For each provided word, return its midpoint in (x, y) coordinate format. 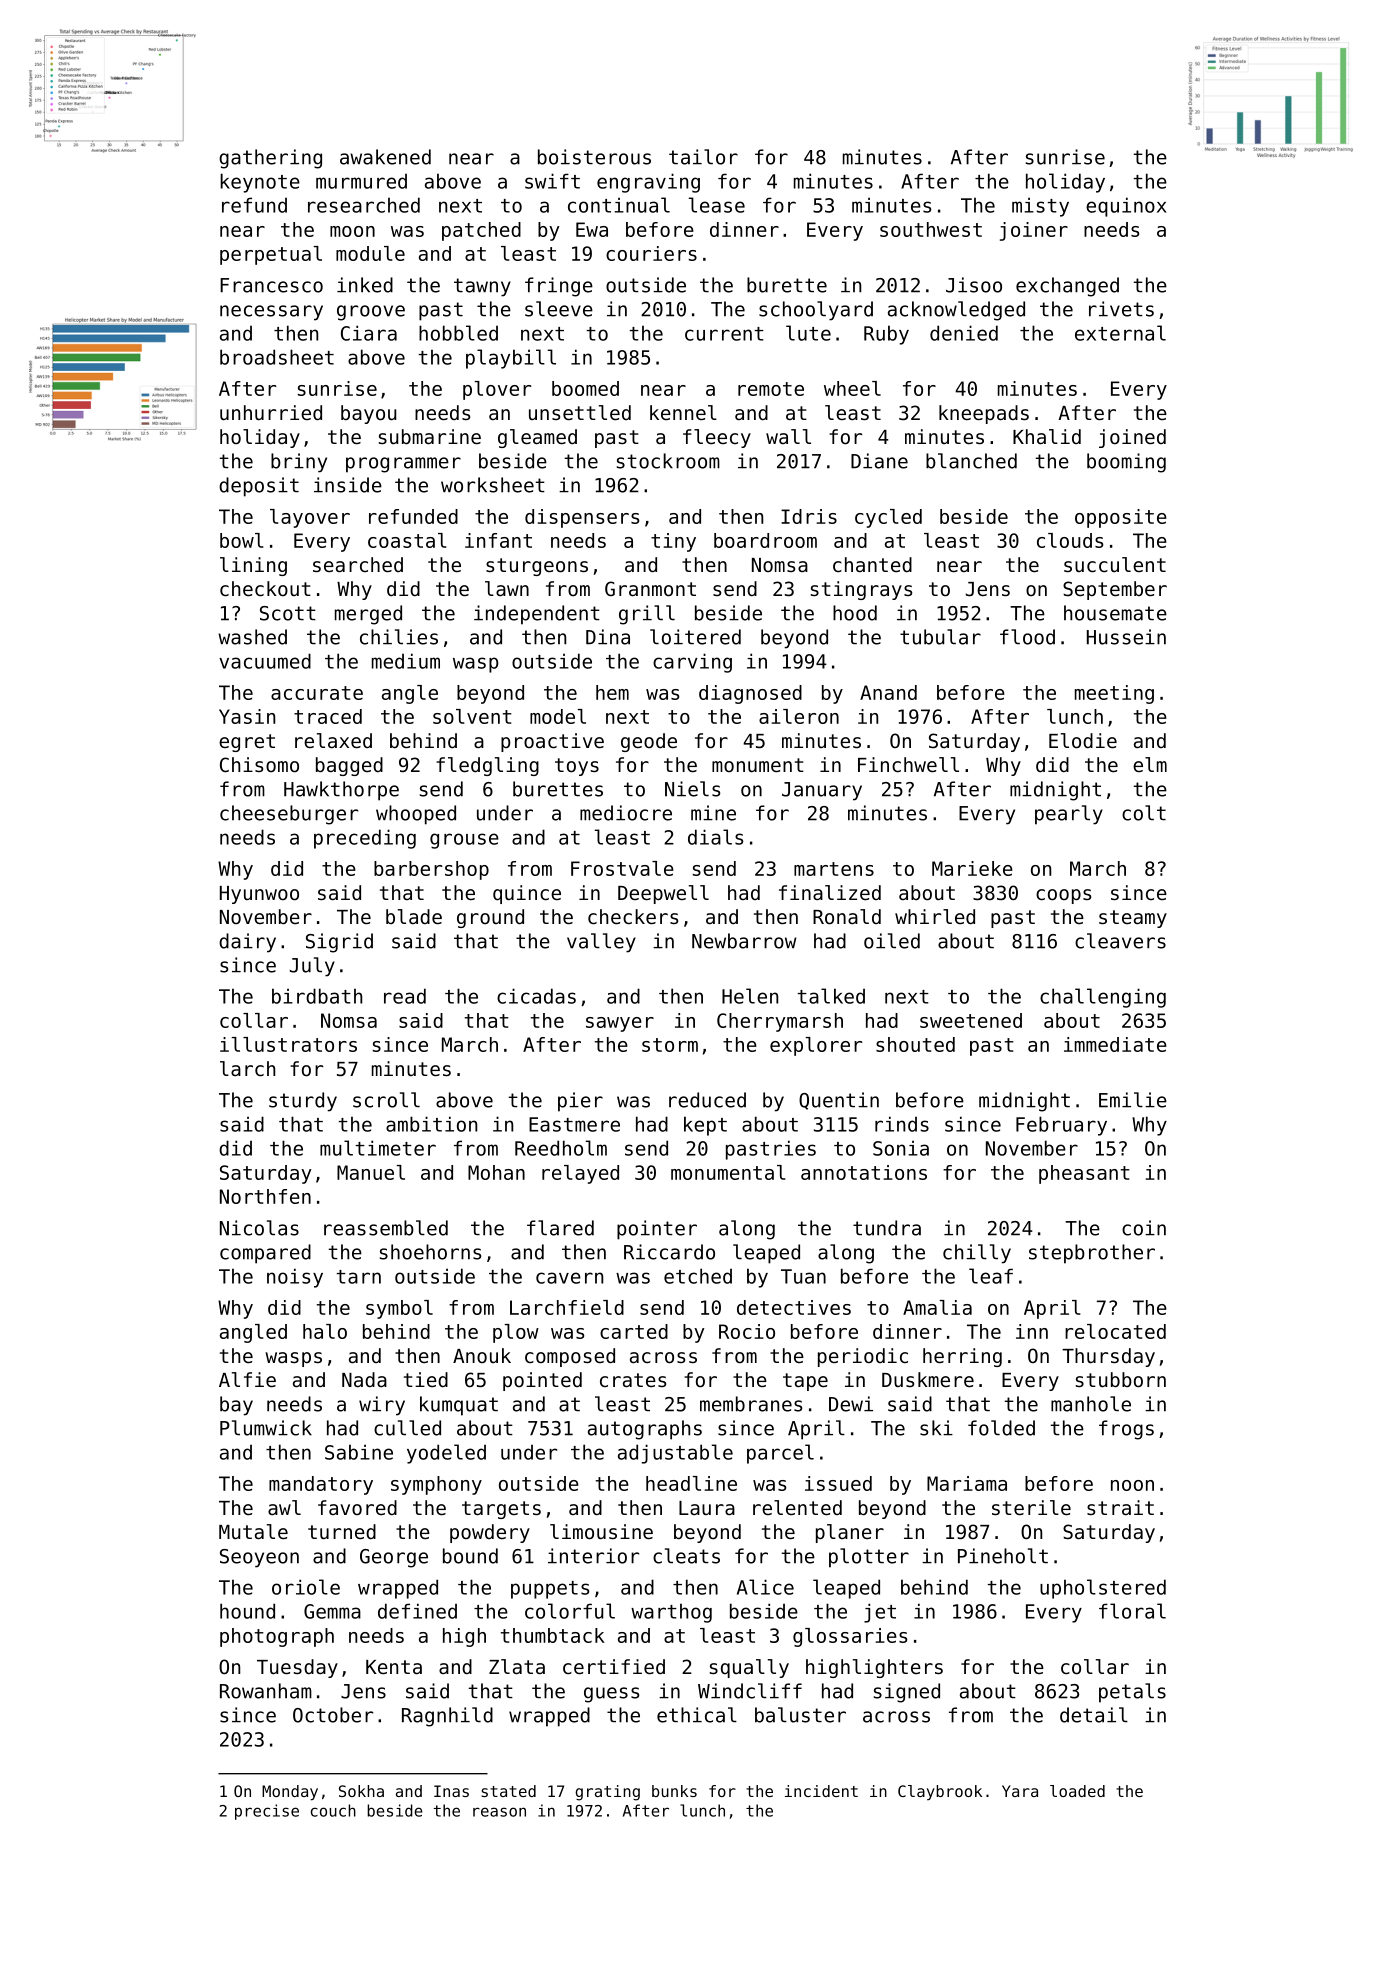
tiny (673, 542)
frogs (1126, 1430)
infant (498, 540)
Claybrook (940, 1793)
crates (633, 1380)
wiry (382, 1406)
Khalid (1047, 436)
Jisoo (974, 285)
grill (647, 615)
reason (499, 1812)
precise (267, 1812)
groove (371, 313)
